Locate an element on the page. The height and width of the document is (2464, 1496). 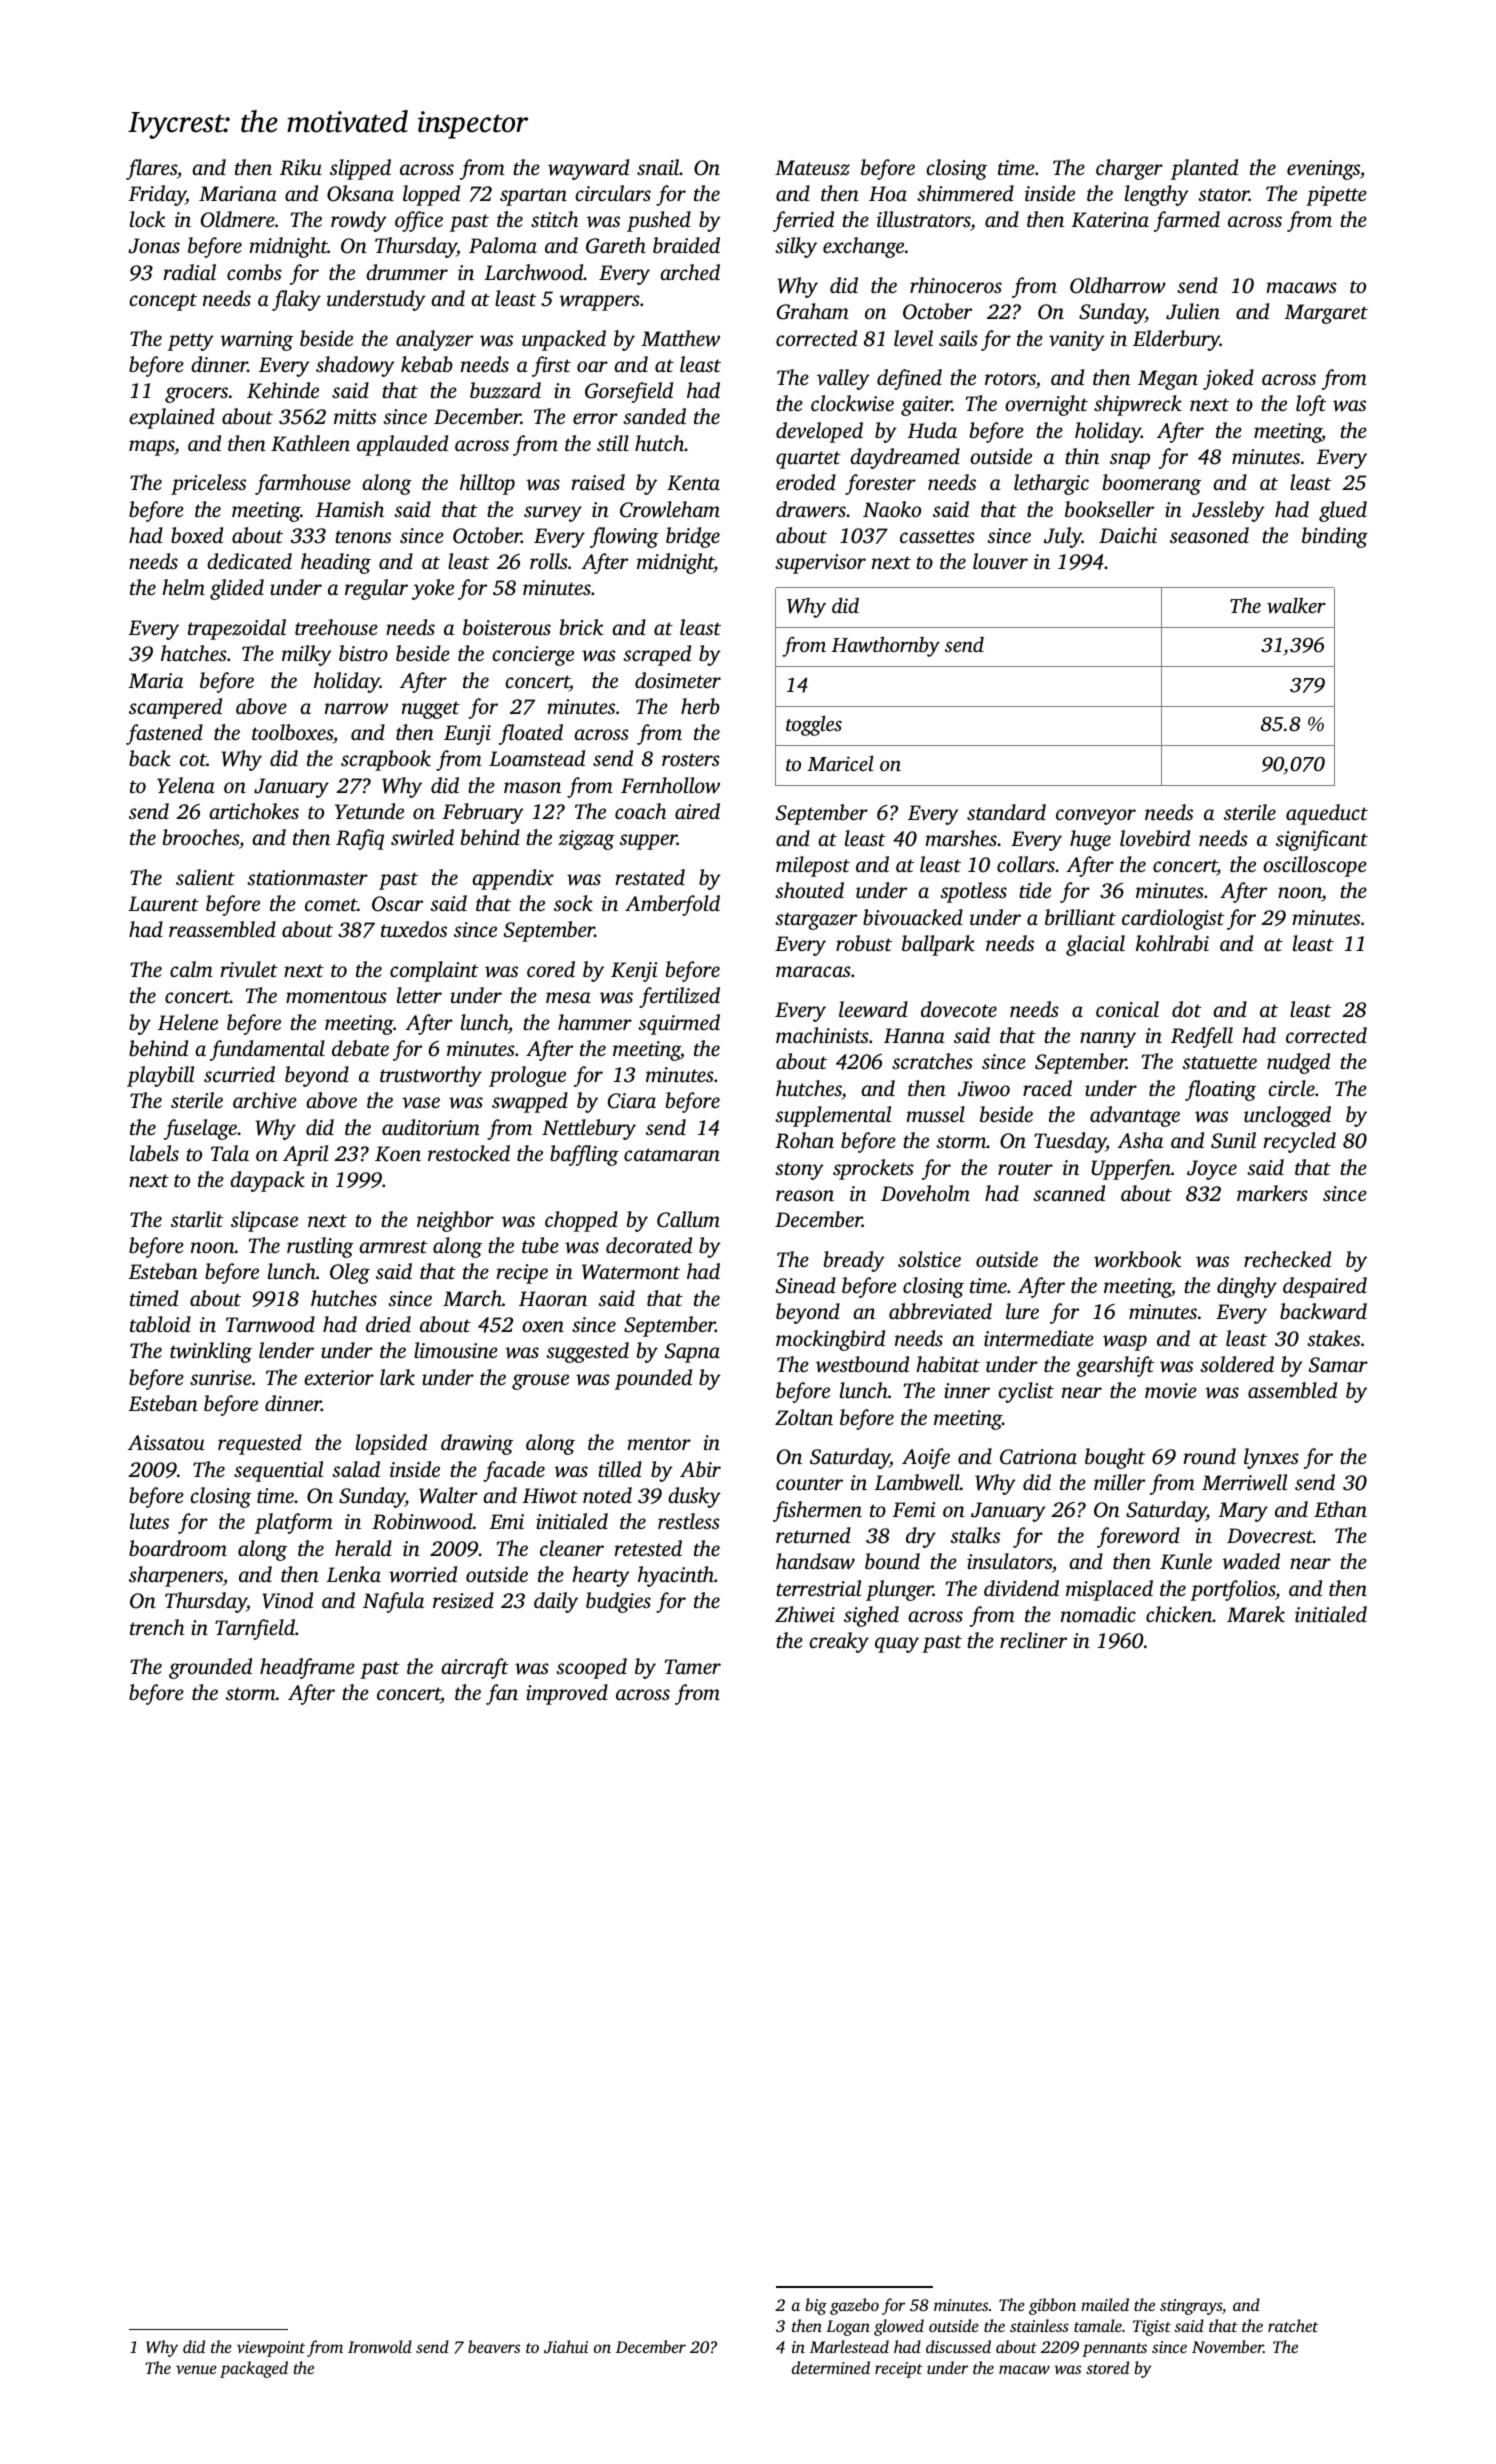
viewpoint is located at coordinates (271, 2349).
